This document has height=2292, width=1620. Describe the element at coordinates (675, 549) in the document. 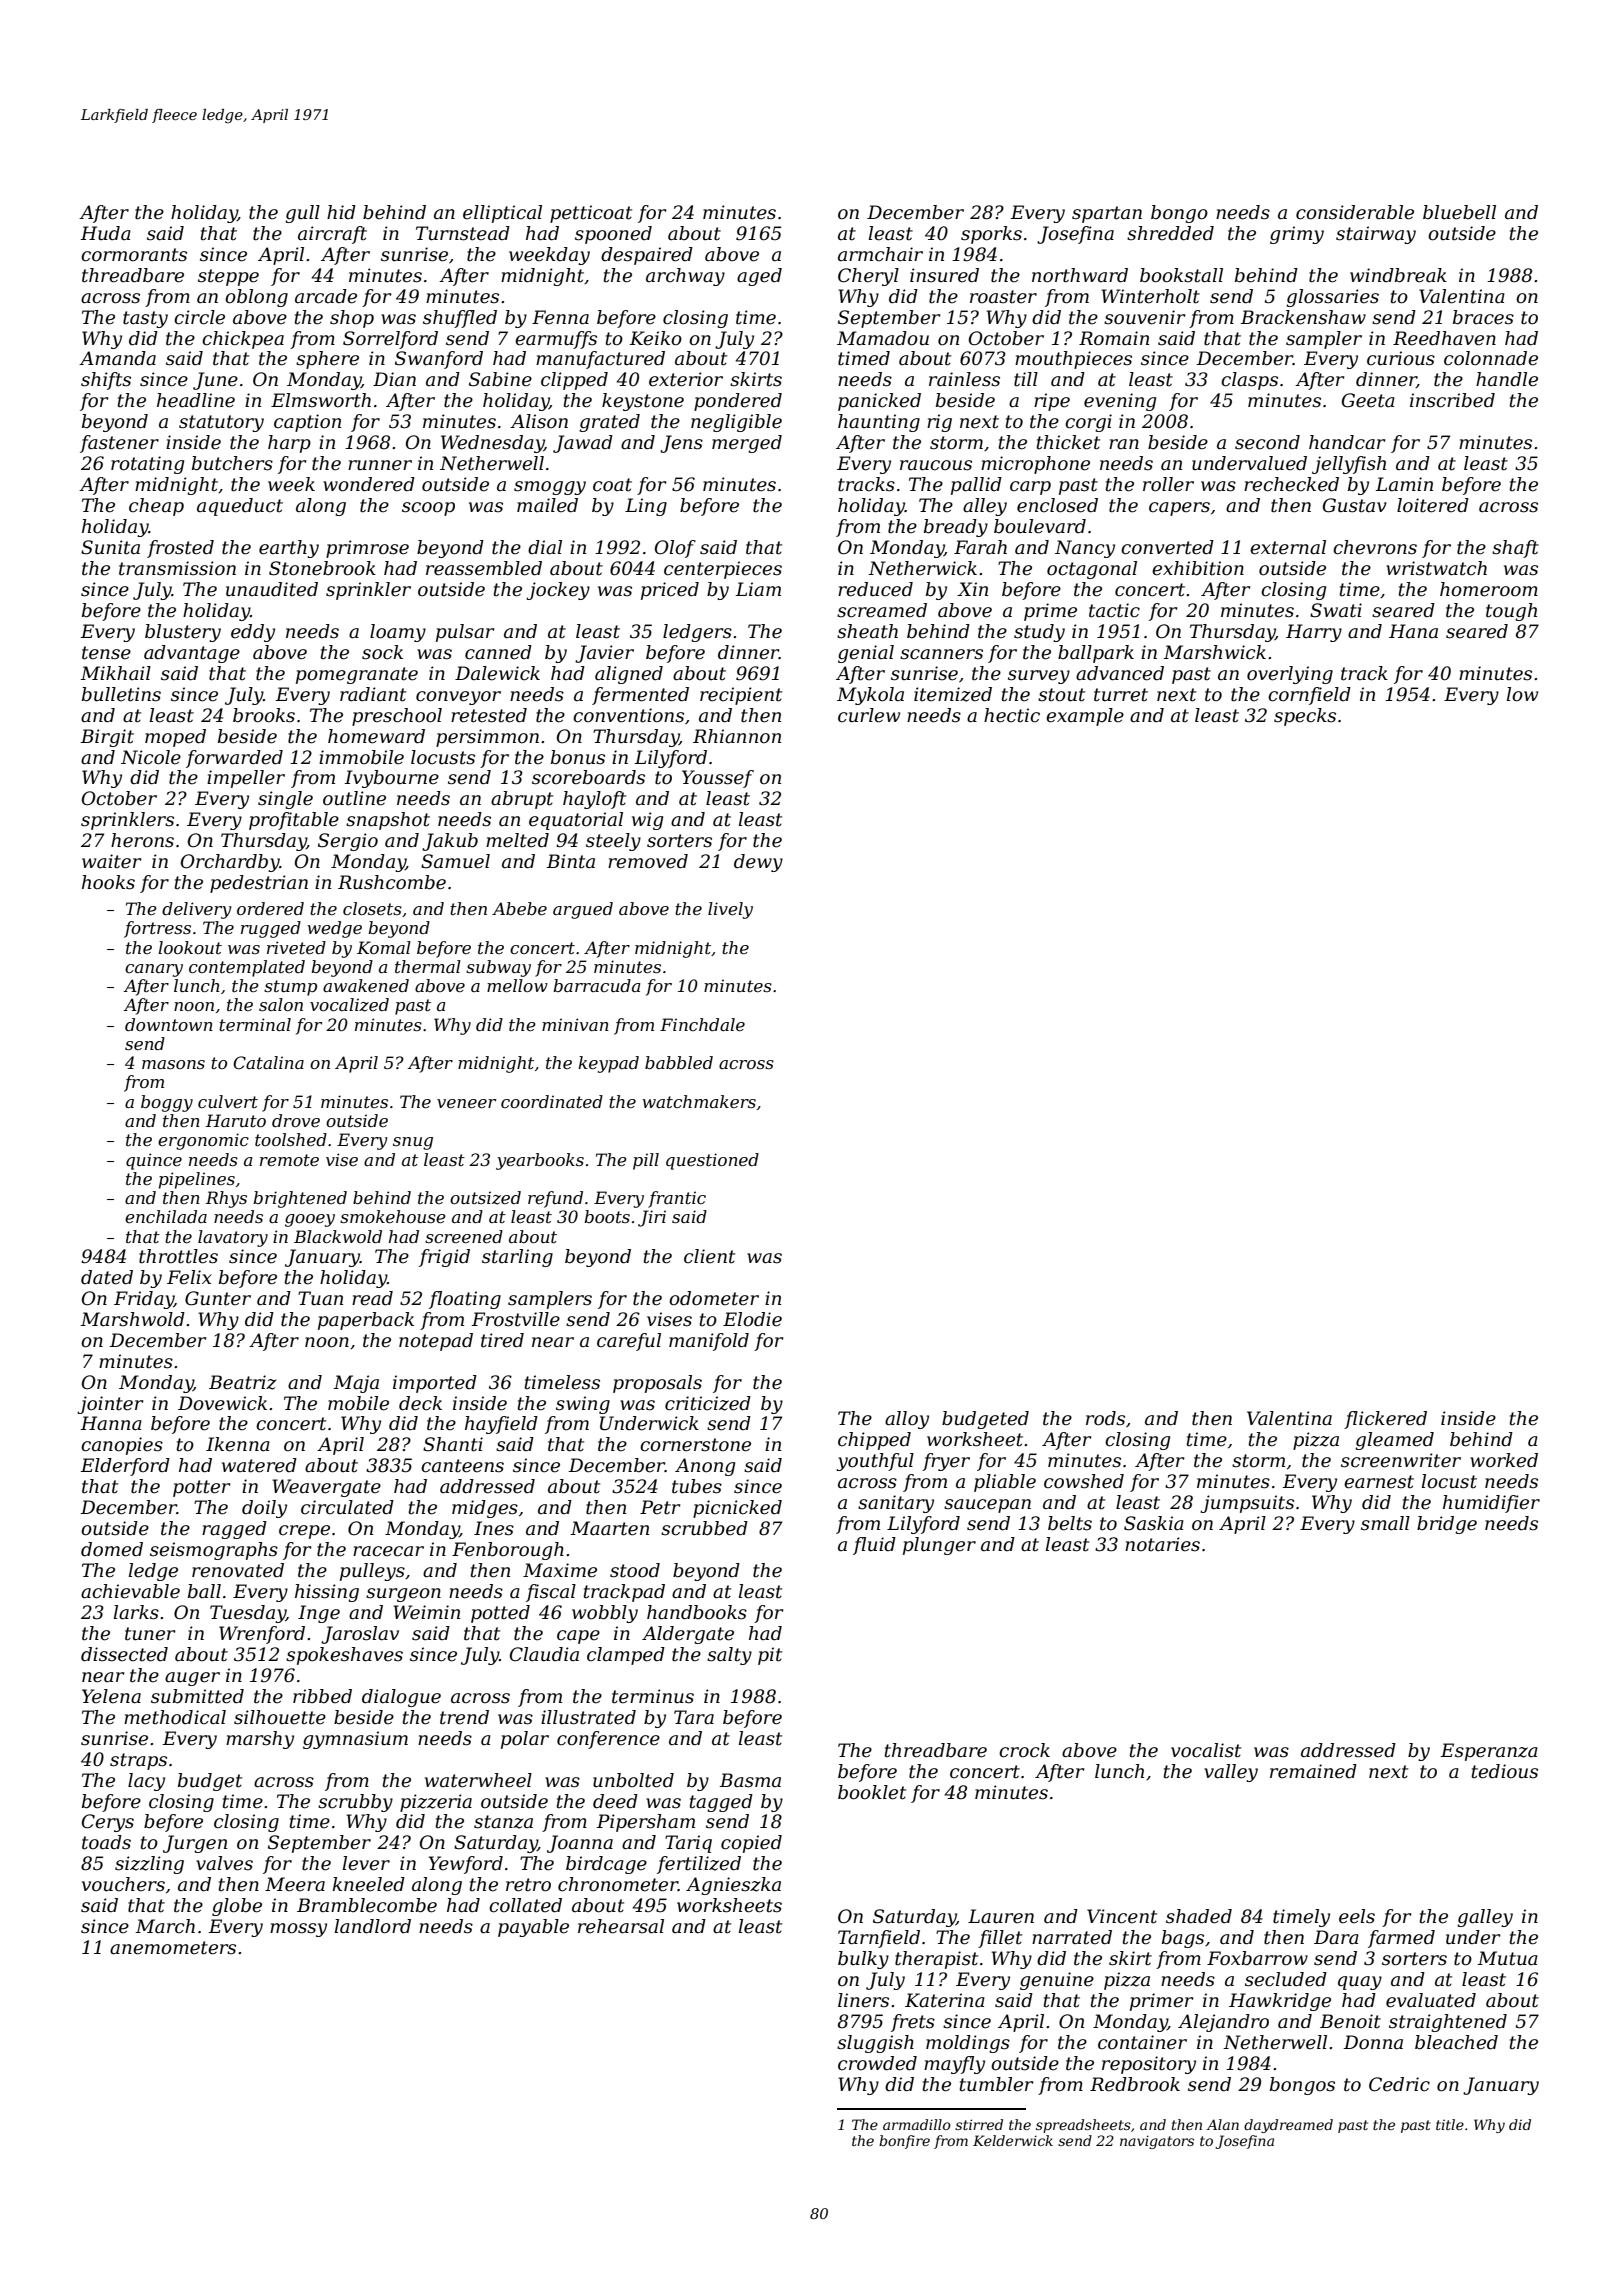

I see `Olof` at that location.
